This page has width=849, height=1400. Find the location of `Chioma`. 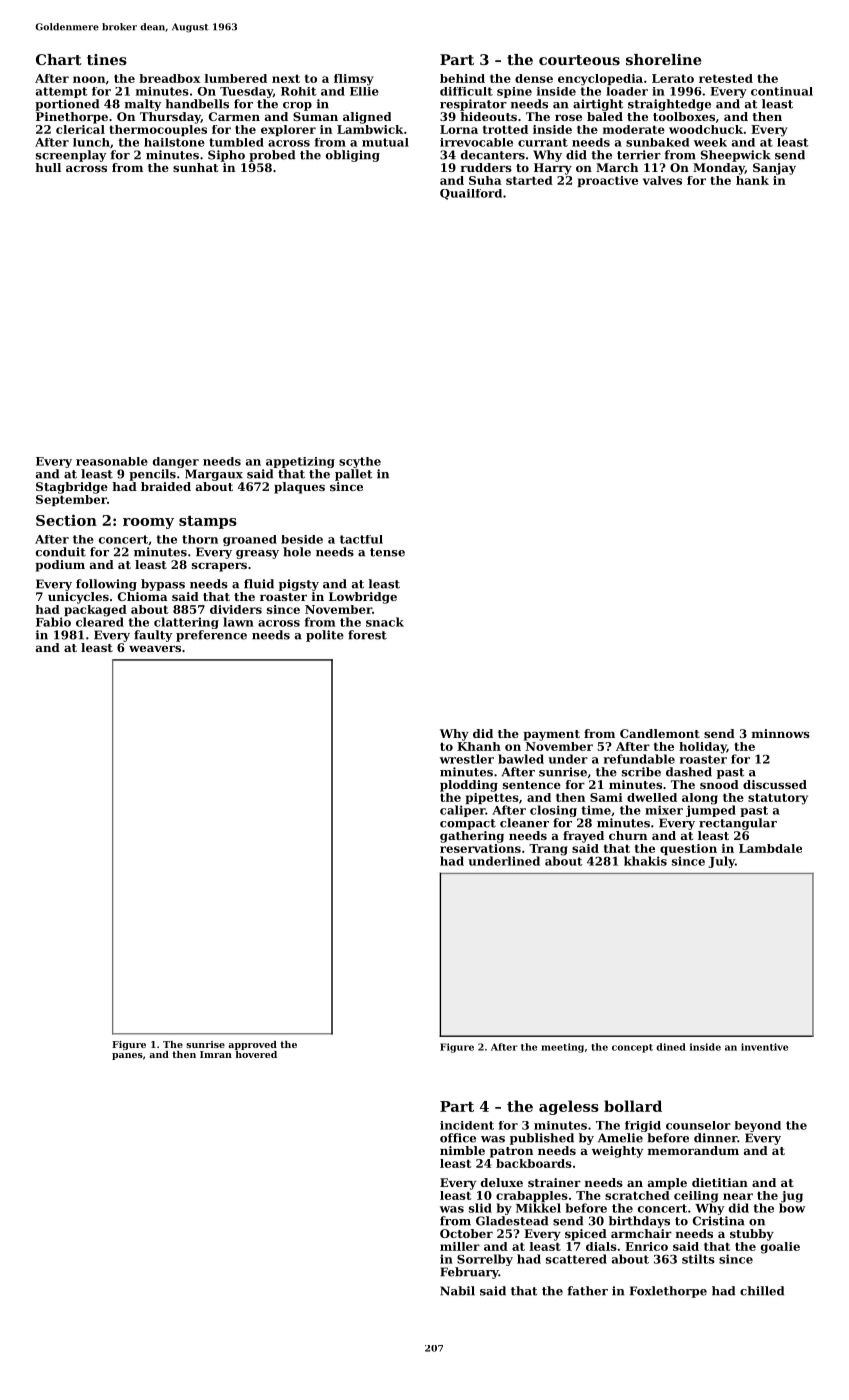

Chioma is located at coordinates (143, 596).
